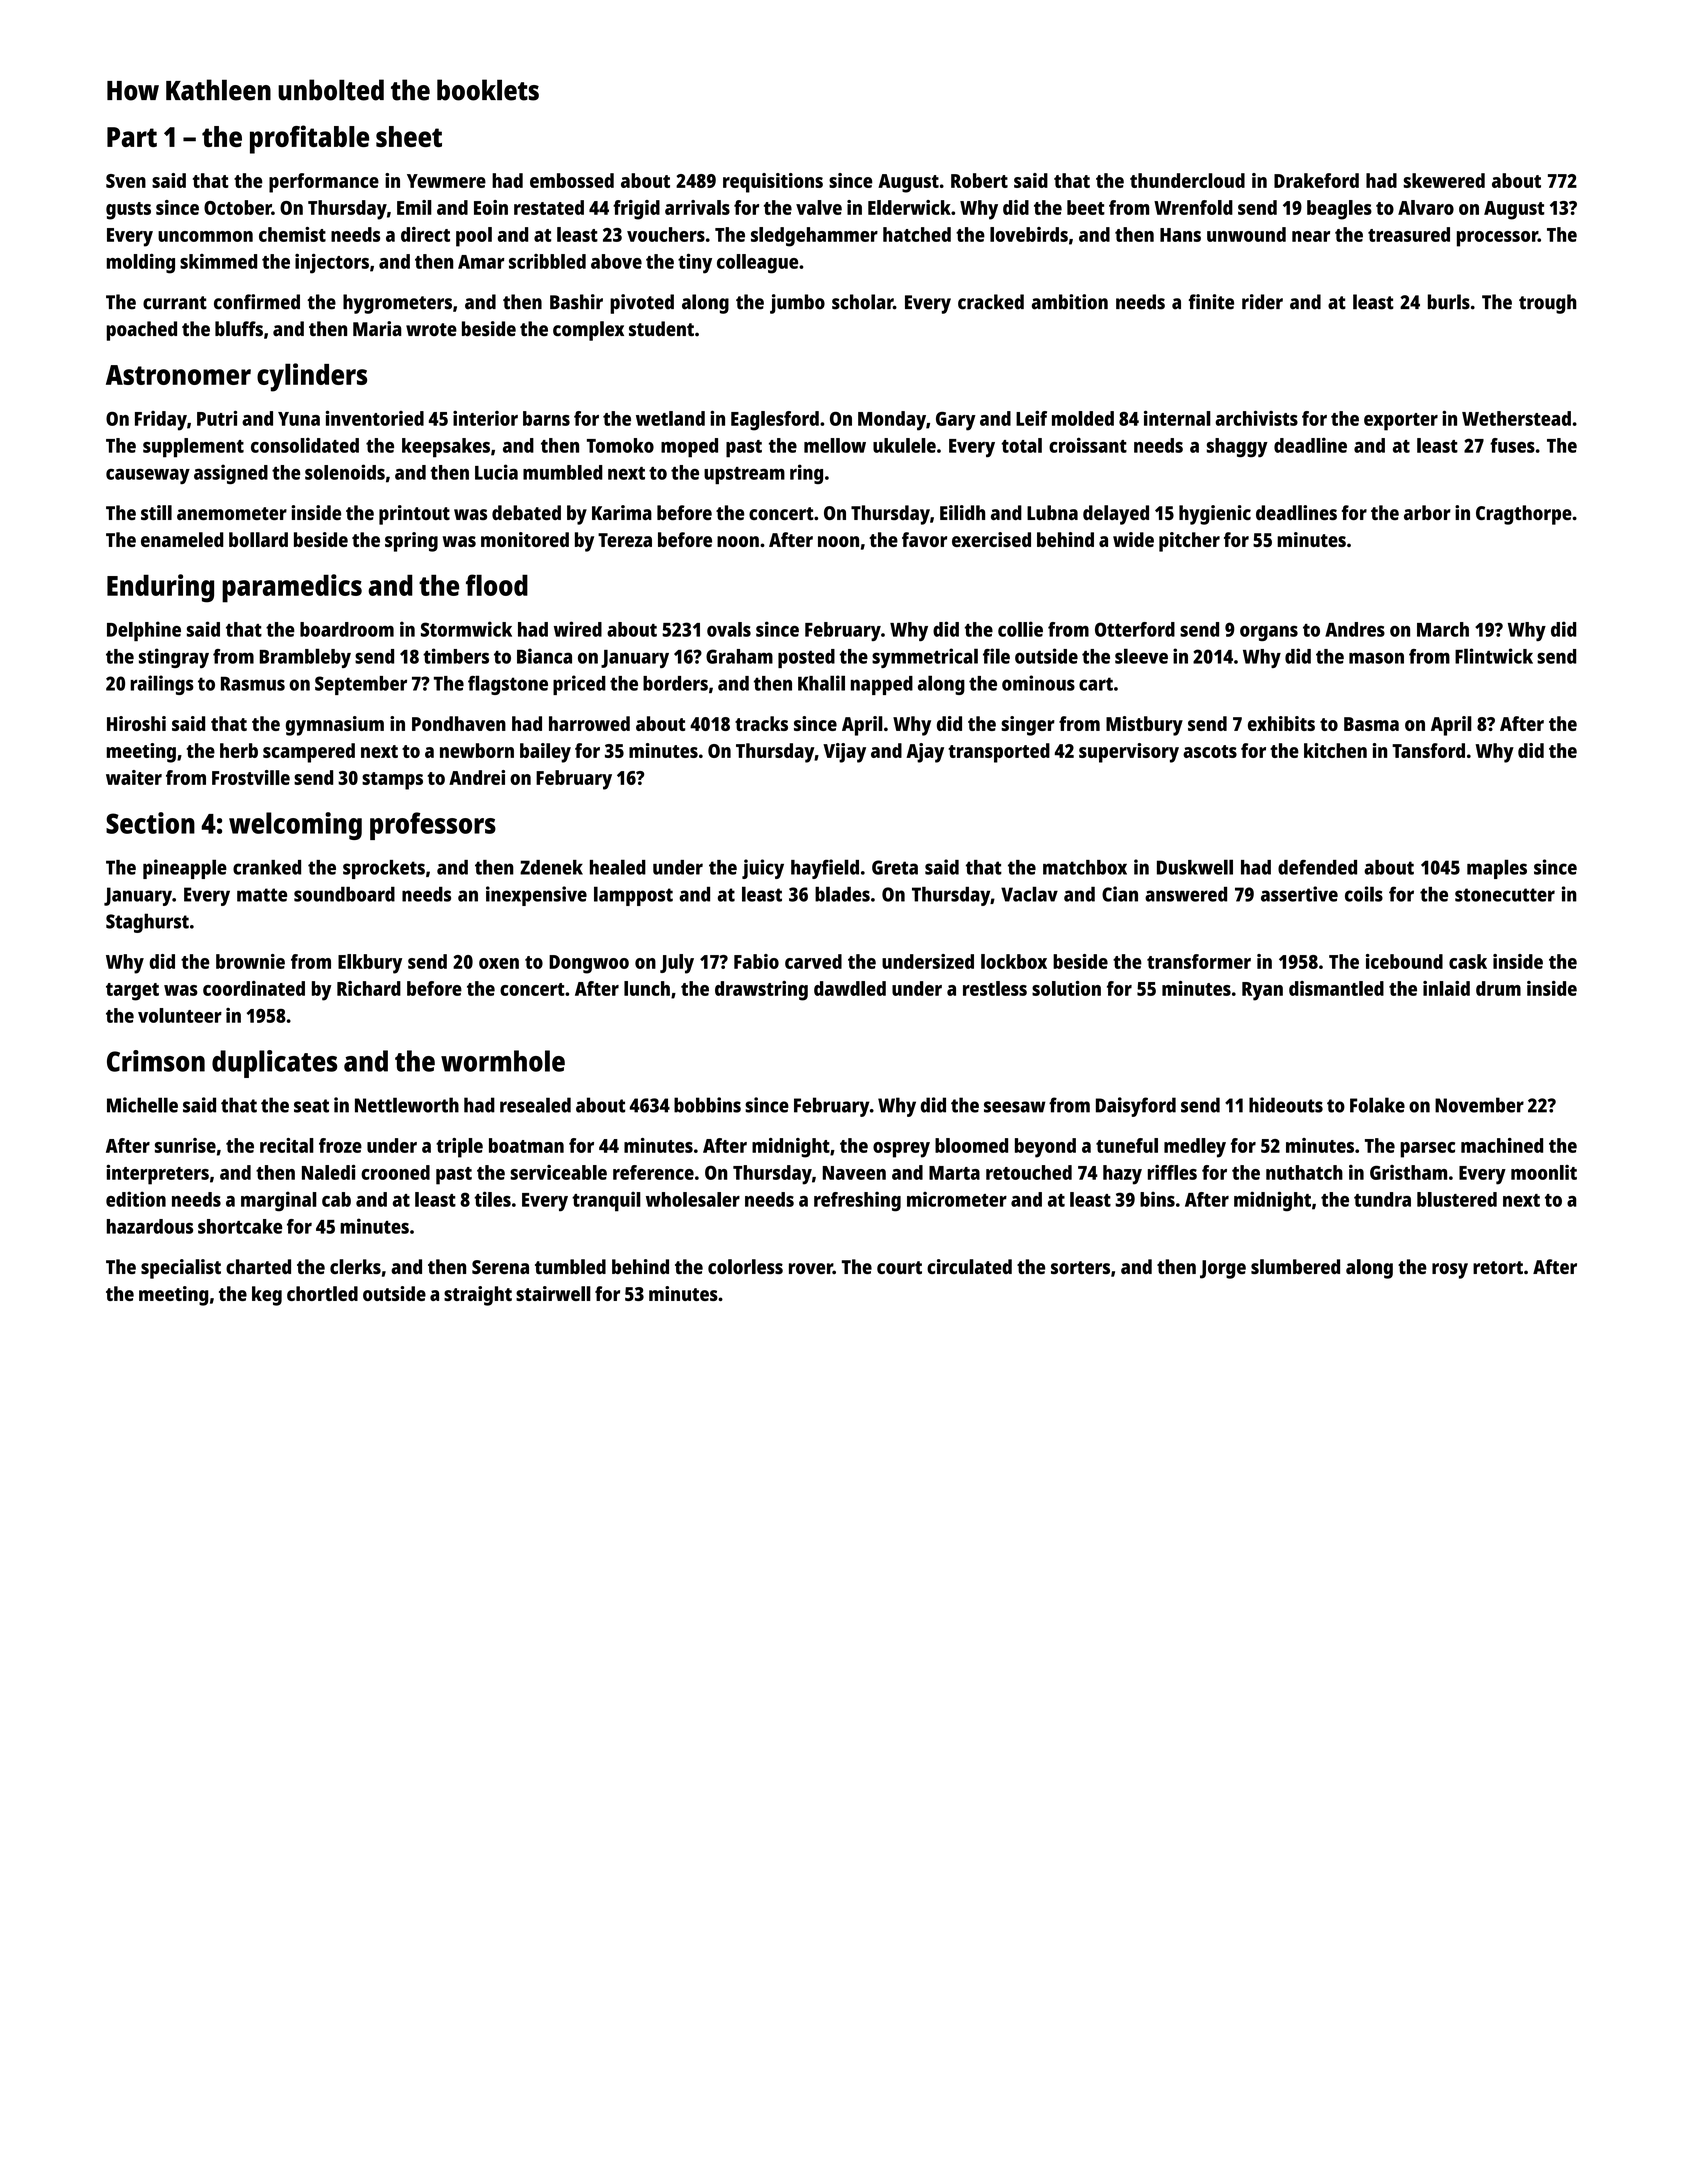 The width and height of the screenshot is (1683, 2178). I want to click on March, so click(1443, 629).
